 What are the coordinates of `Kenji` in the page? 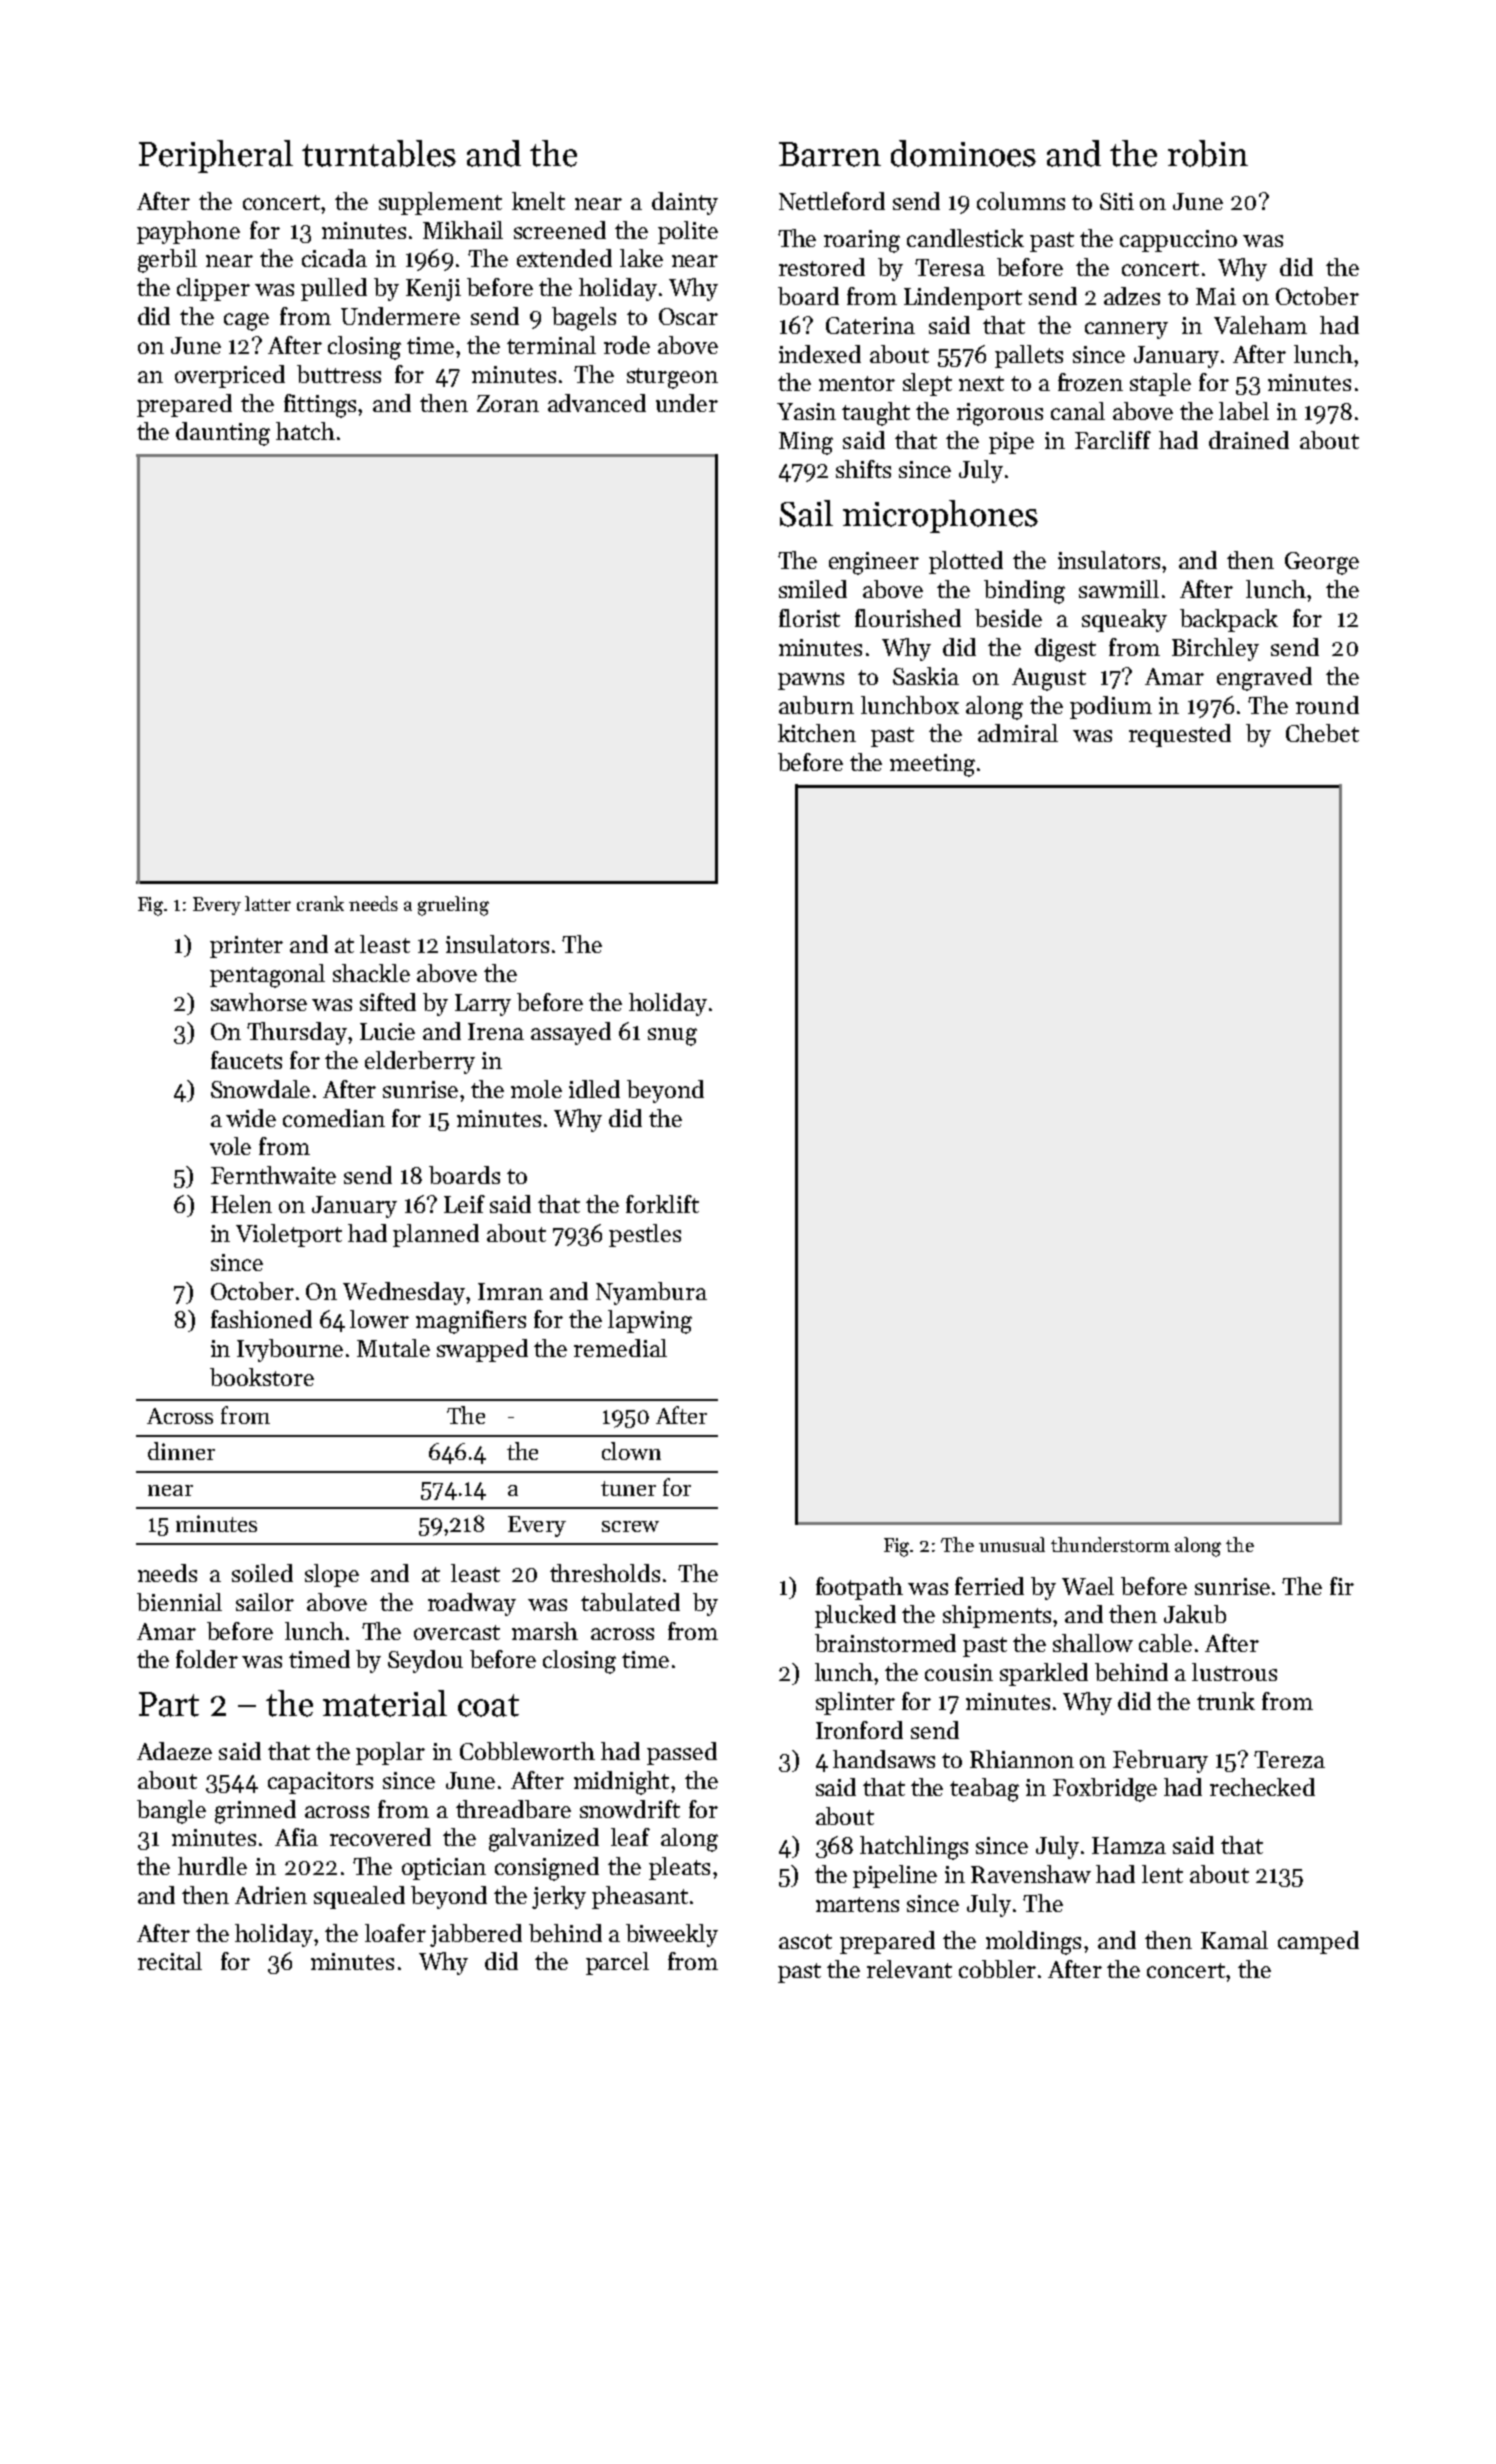 It's located at (433, 290).
